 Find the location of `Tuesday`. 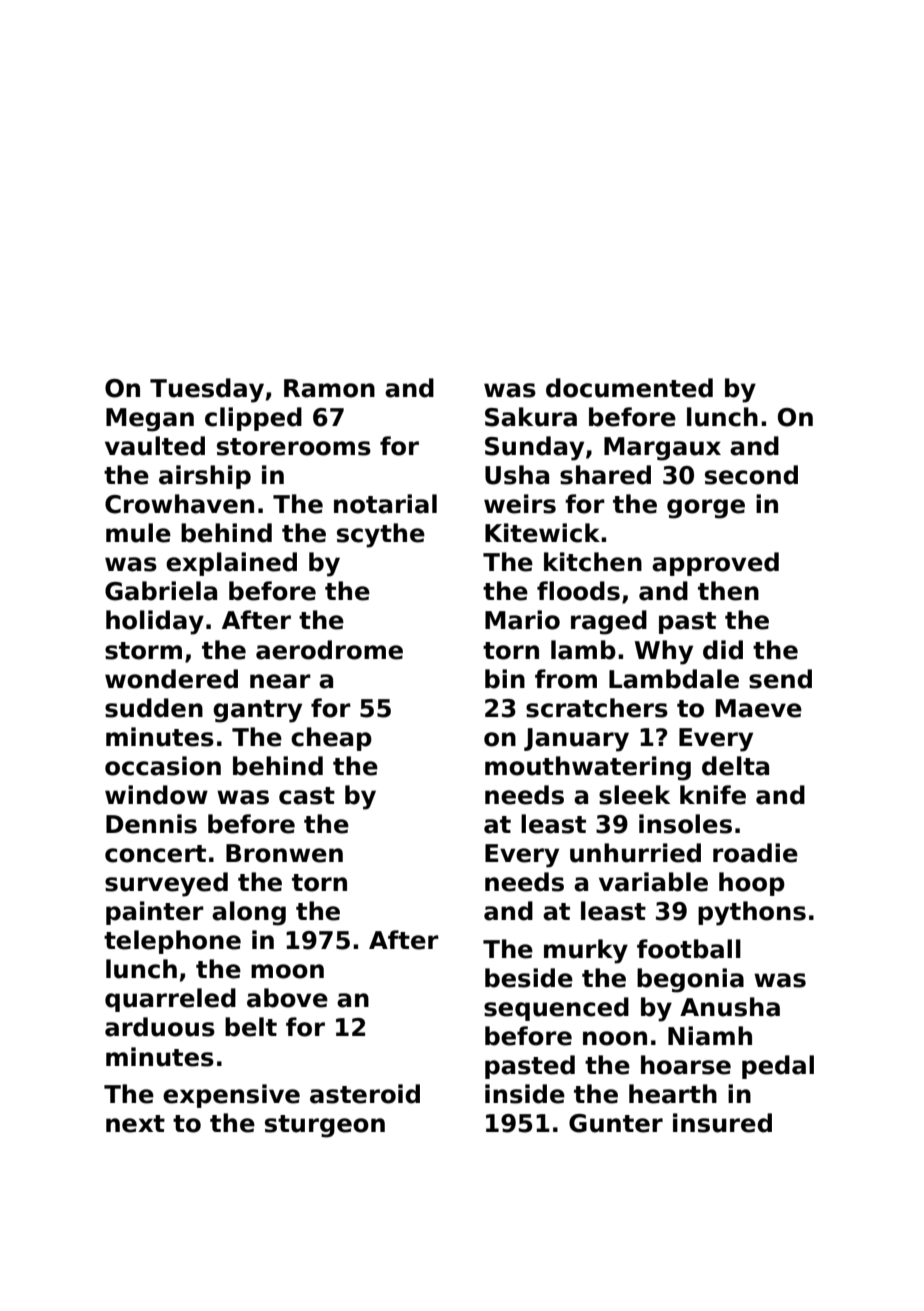

Tuesday is located at coordinates (207, 390).
